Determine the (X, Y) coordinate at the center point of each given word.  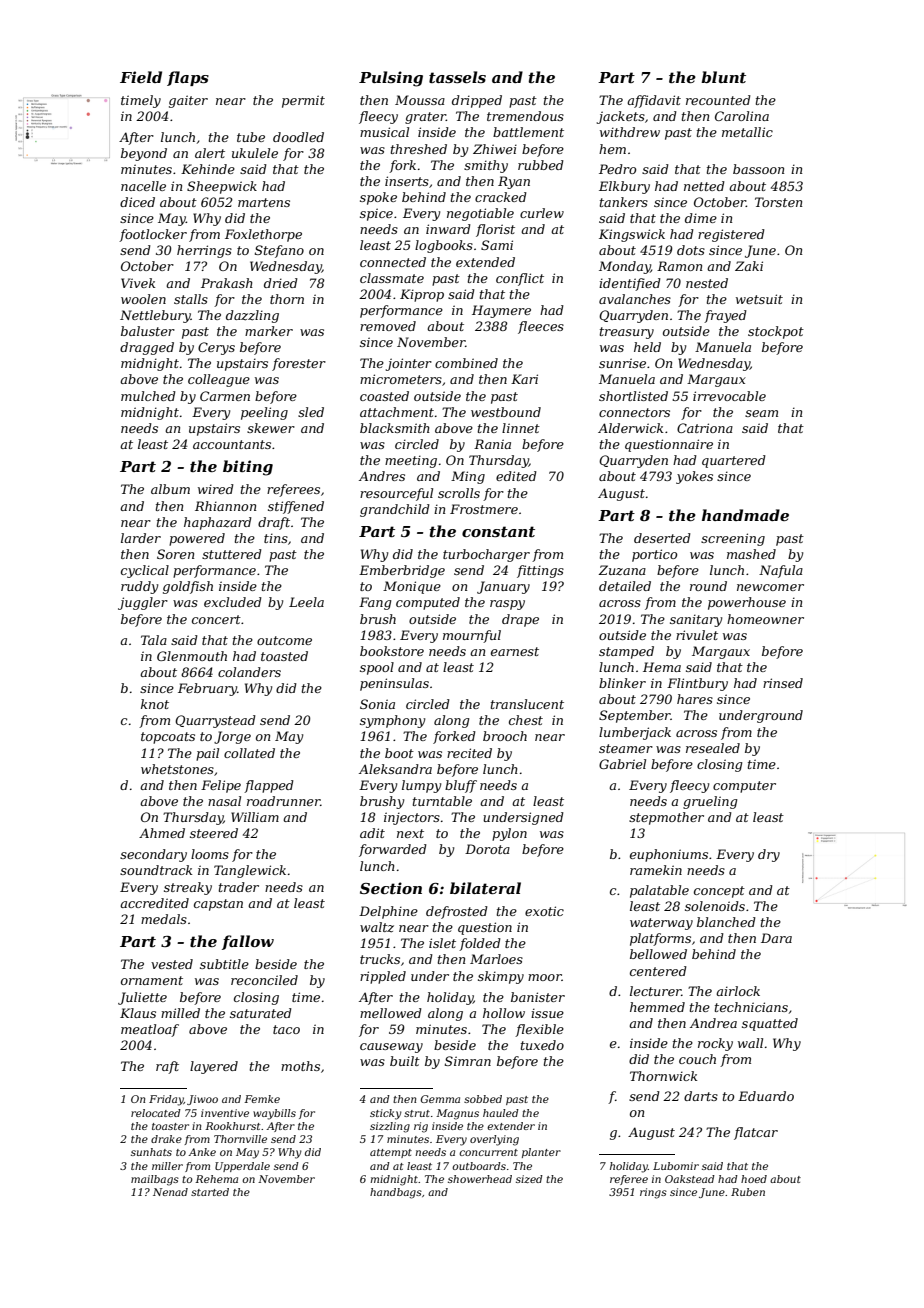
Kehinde (208, 169)
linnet (521, 428)
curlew (542, 213)
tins (276, 538)
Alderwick (630, 428)
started (210, 1192)
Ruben (748, 1192)
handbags (396, 1193)
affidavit (654, 101)
